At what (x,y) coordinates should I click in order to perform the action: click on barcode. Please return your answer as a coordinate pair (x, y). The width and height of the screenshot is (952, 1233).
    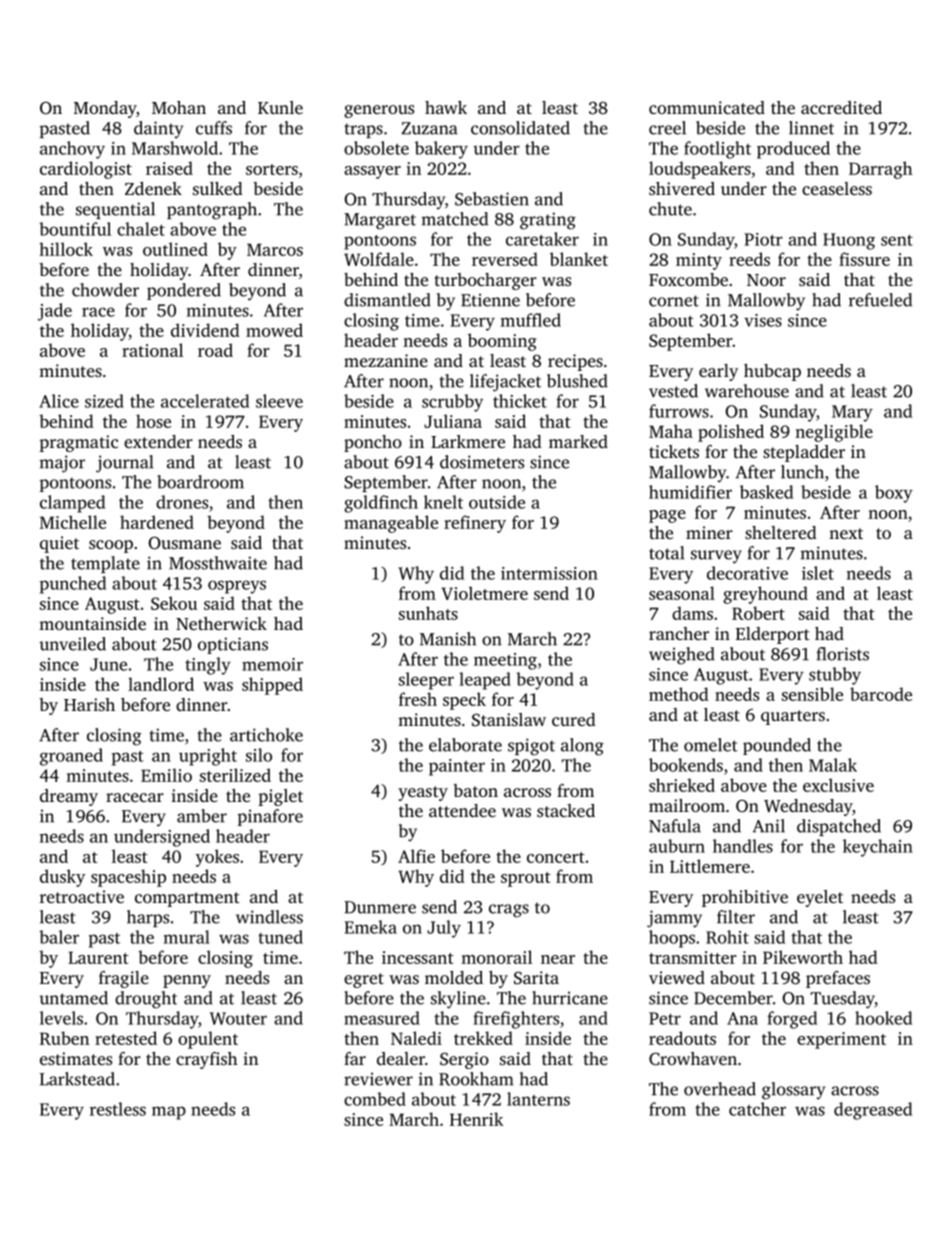
    Looking at the image, I should click on (881, 694).
